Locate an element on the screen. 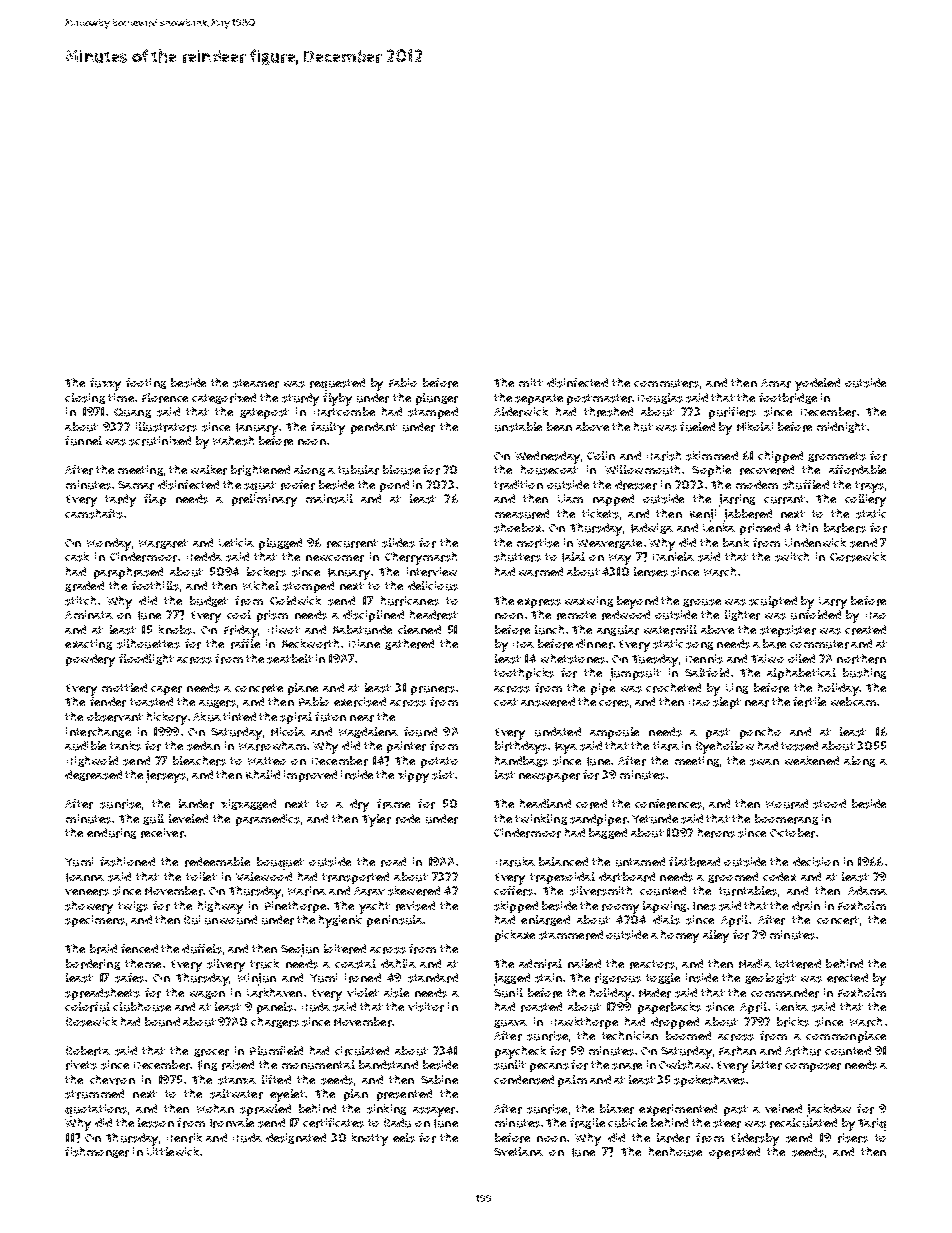  Larry is located at coordinates (833, 603).
